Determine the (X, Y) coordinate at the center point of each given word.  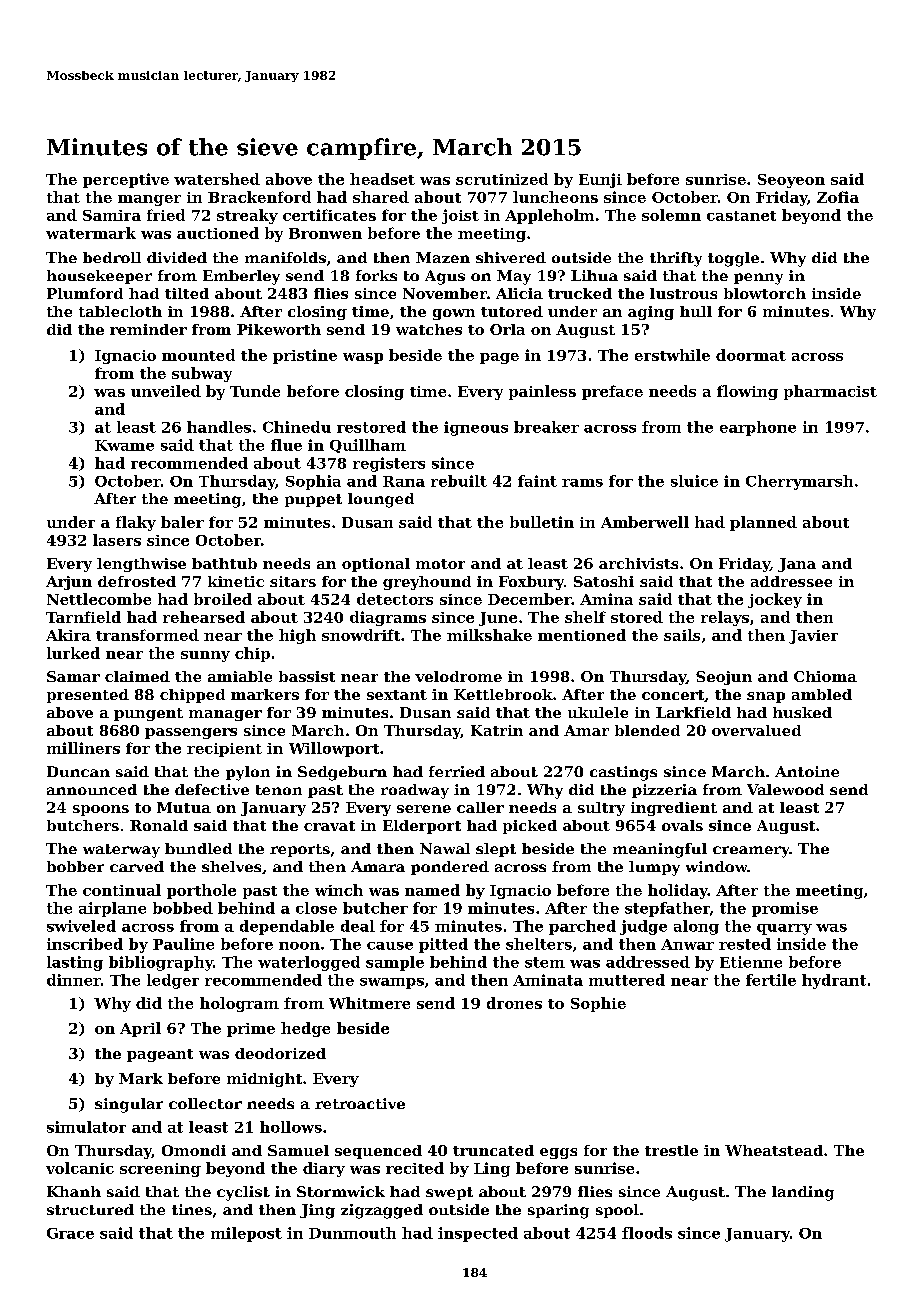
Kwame (124, 445)
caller (480, 807)
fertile (771, 980)
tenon (279, 790)
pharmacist (830, 392)
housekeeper (99, 277)
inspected (478, 1234)
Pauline (183, 944)
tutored (512, 311)
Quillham (368, 446)
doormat (751, 355)
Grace (70, 1233)
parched (582, 927)
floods (647, 1233)
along (696, 927)
